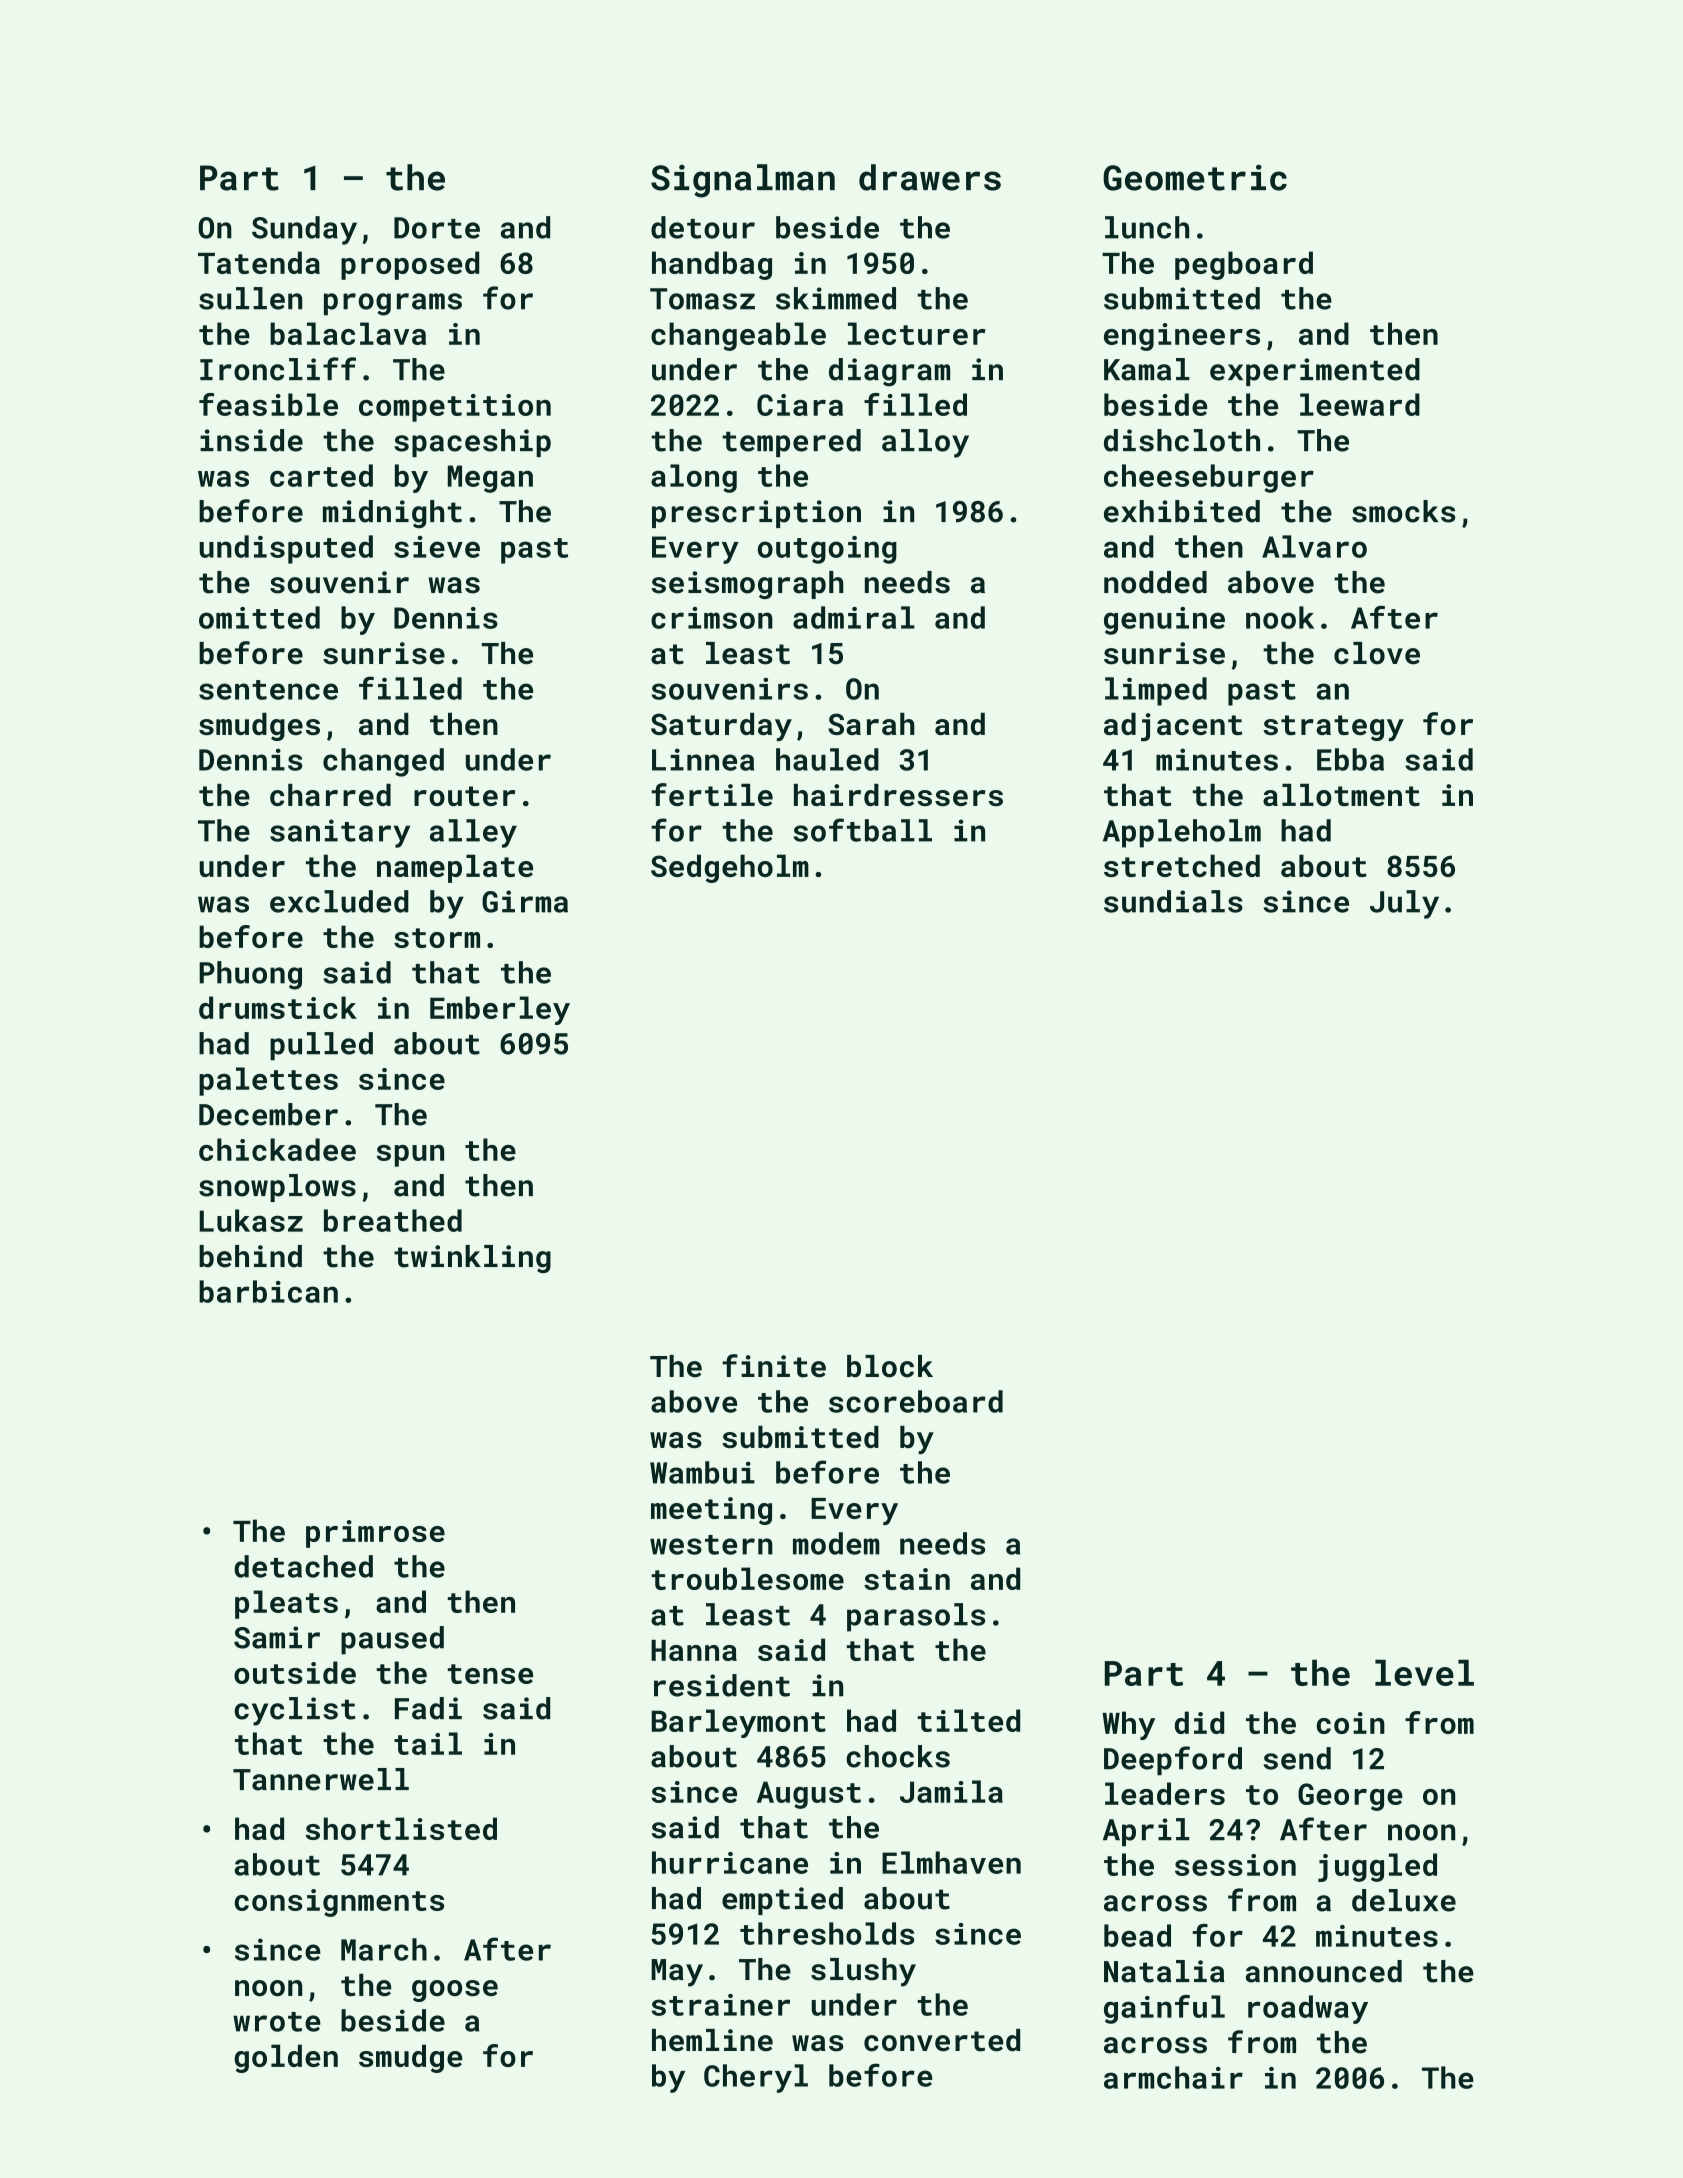 The height and width of the page is (2178, 1683). What do you see at coordinates (286, 1604) in the page?
I see `pleats` at bounding box center [286, 1604].
